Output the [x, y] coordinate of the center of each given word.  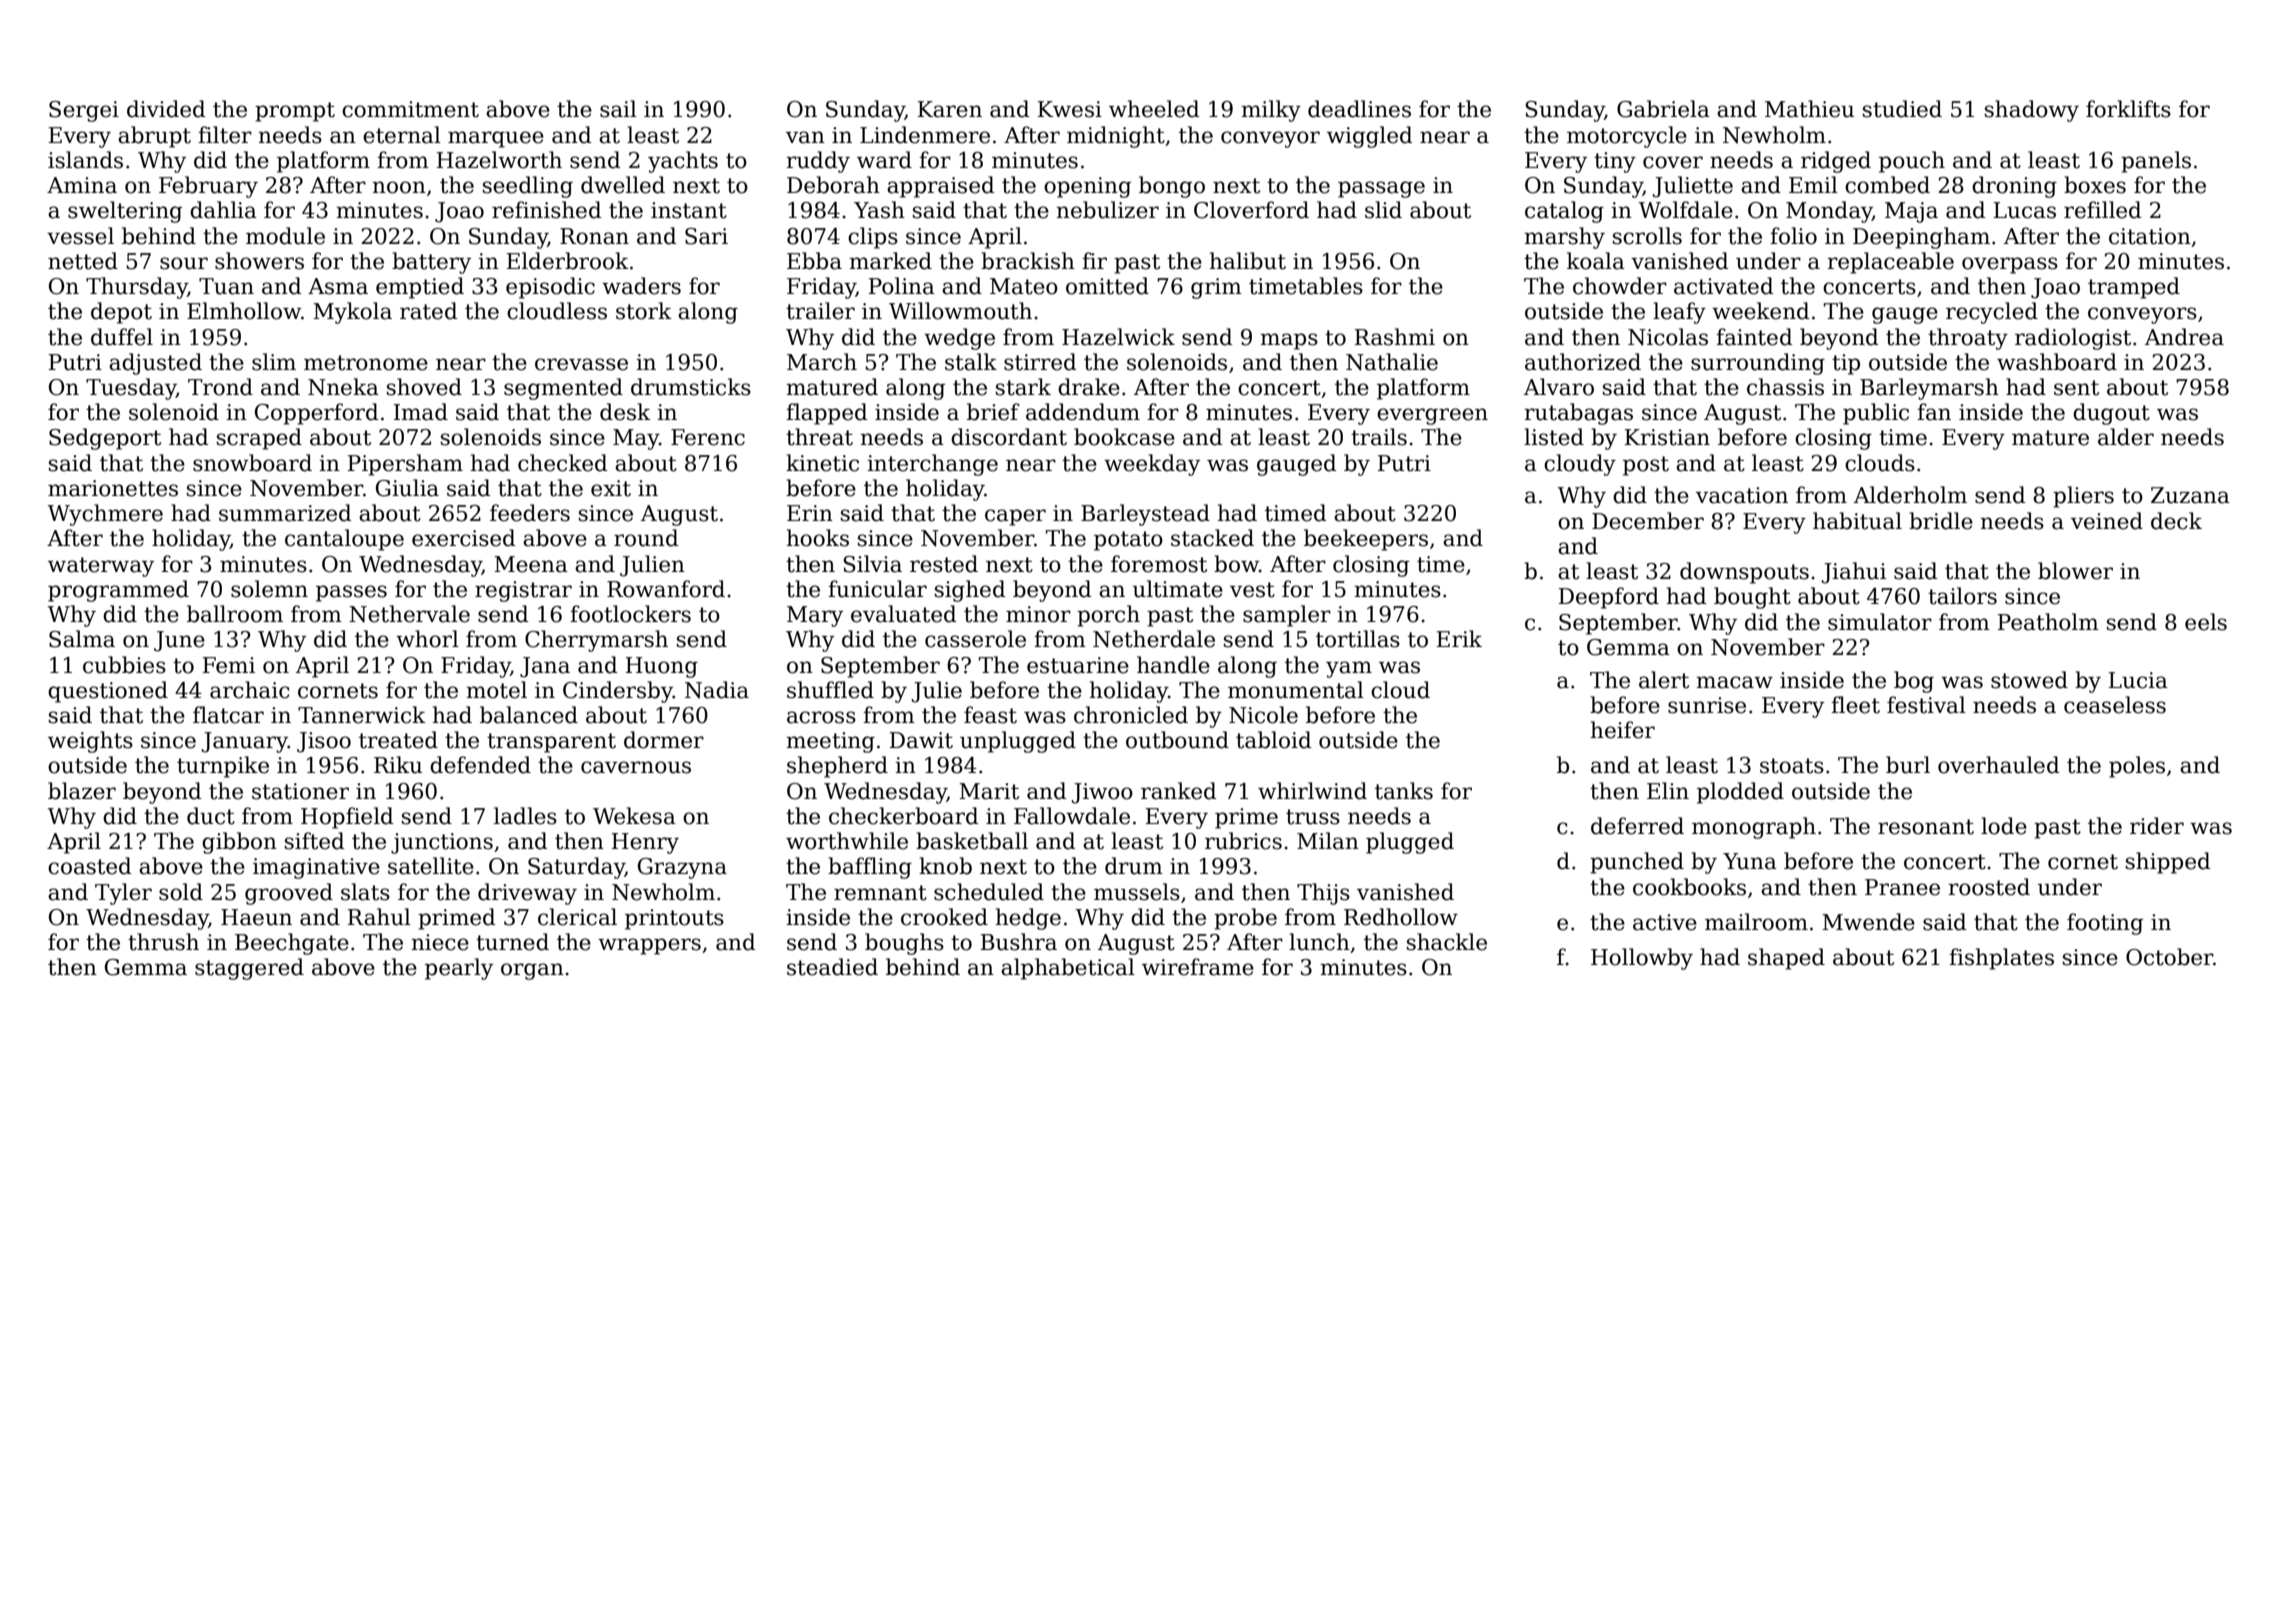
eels [2206, 622]
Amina [82, 185]
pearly [459, 969]
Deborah [833, 185]
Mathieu [1809, 109]
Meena [531, 564]
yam [1349, 669]
